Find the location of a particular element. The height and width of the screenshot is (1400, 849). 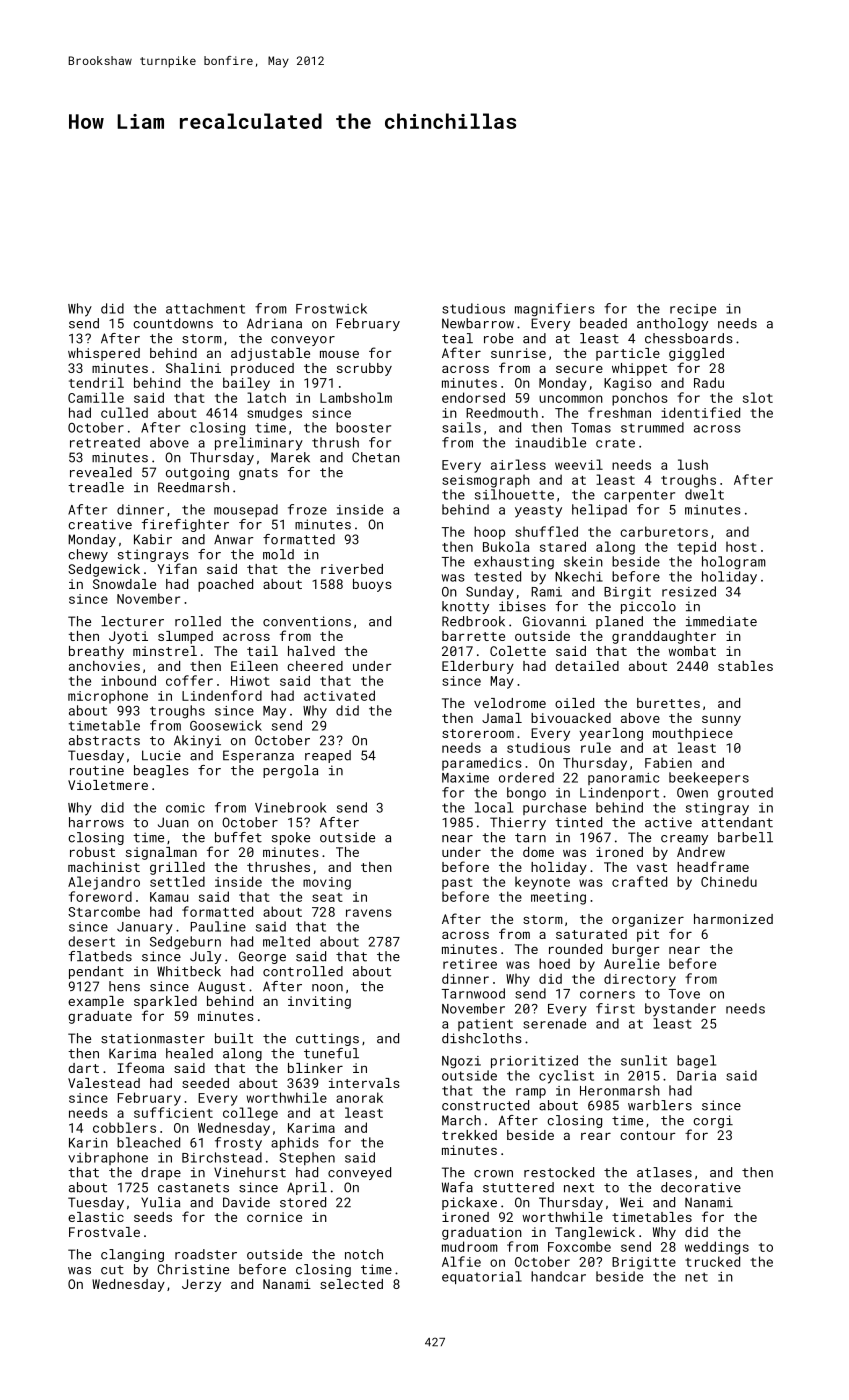

Adriana is located at coordinates (274, 323).
